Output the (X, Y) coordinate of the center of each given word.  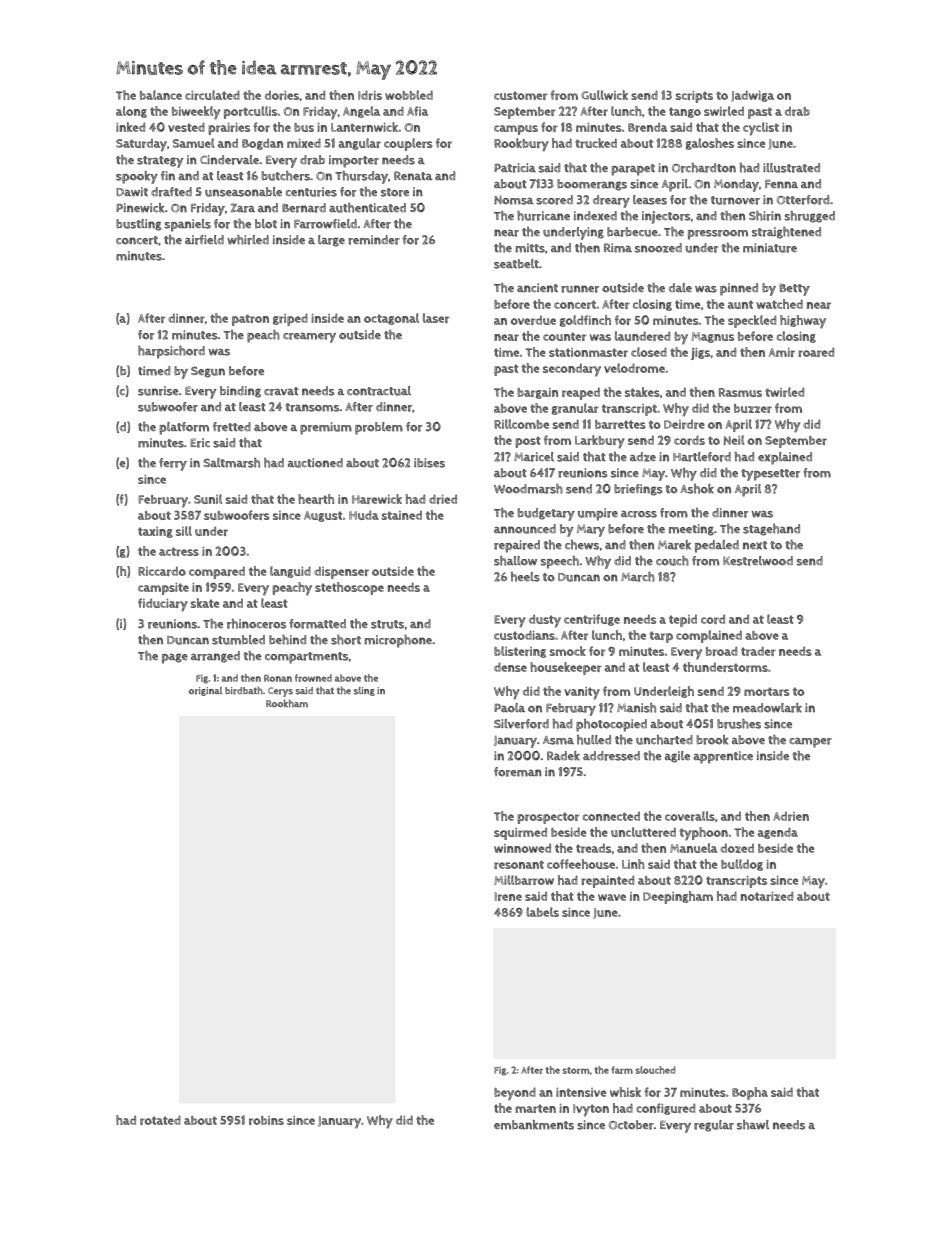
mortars (766, 691)
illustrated (791, 168)
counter (564, 336)
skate (205, 603)
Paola (509, 708)
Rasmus (740, 392)
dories (282, 95)
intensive (581, 1092)
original (205, 691)
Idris (370, 95)
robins (266, 1120)
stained (402, 515)
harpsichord (171, 352)
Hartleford (702, 457)
